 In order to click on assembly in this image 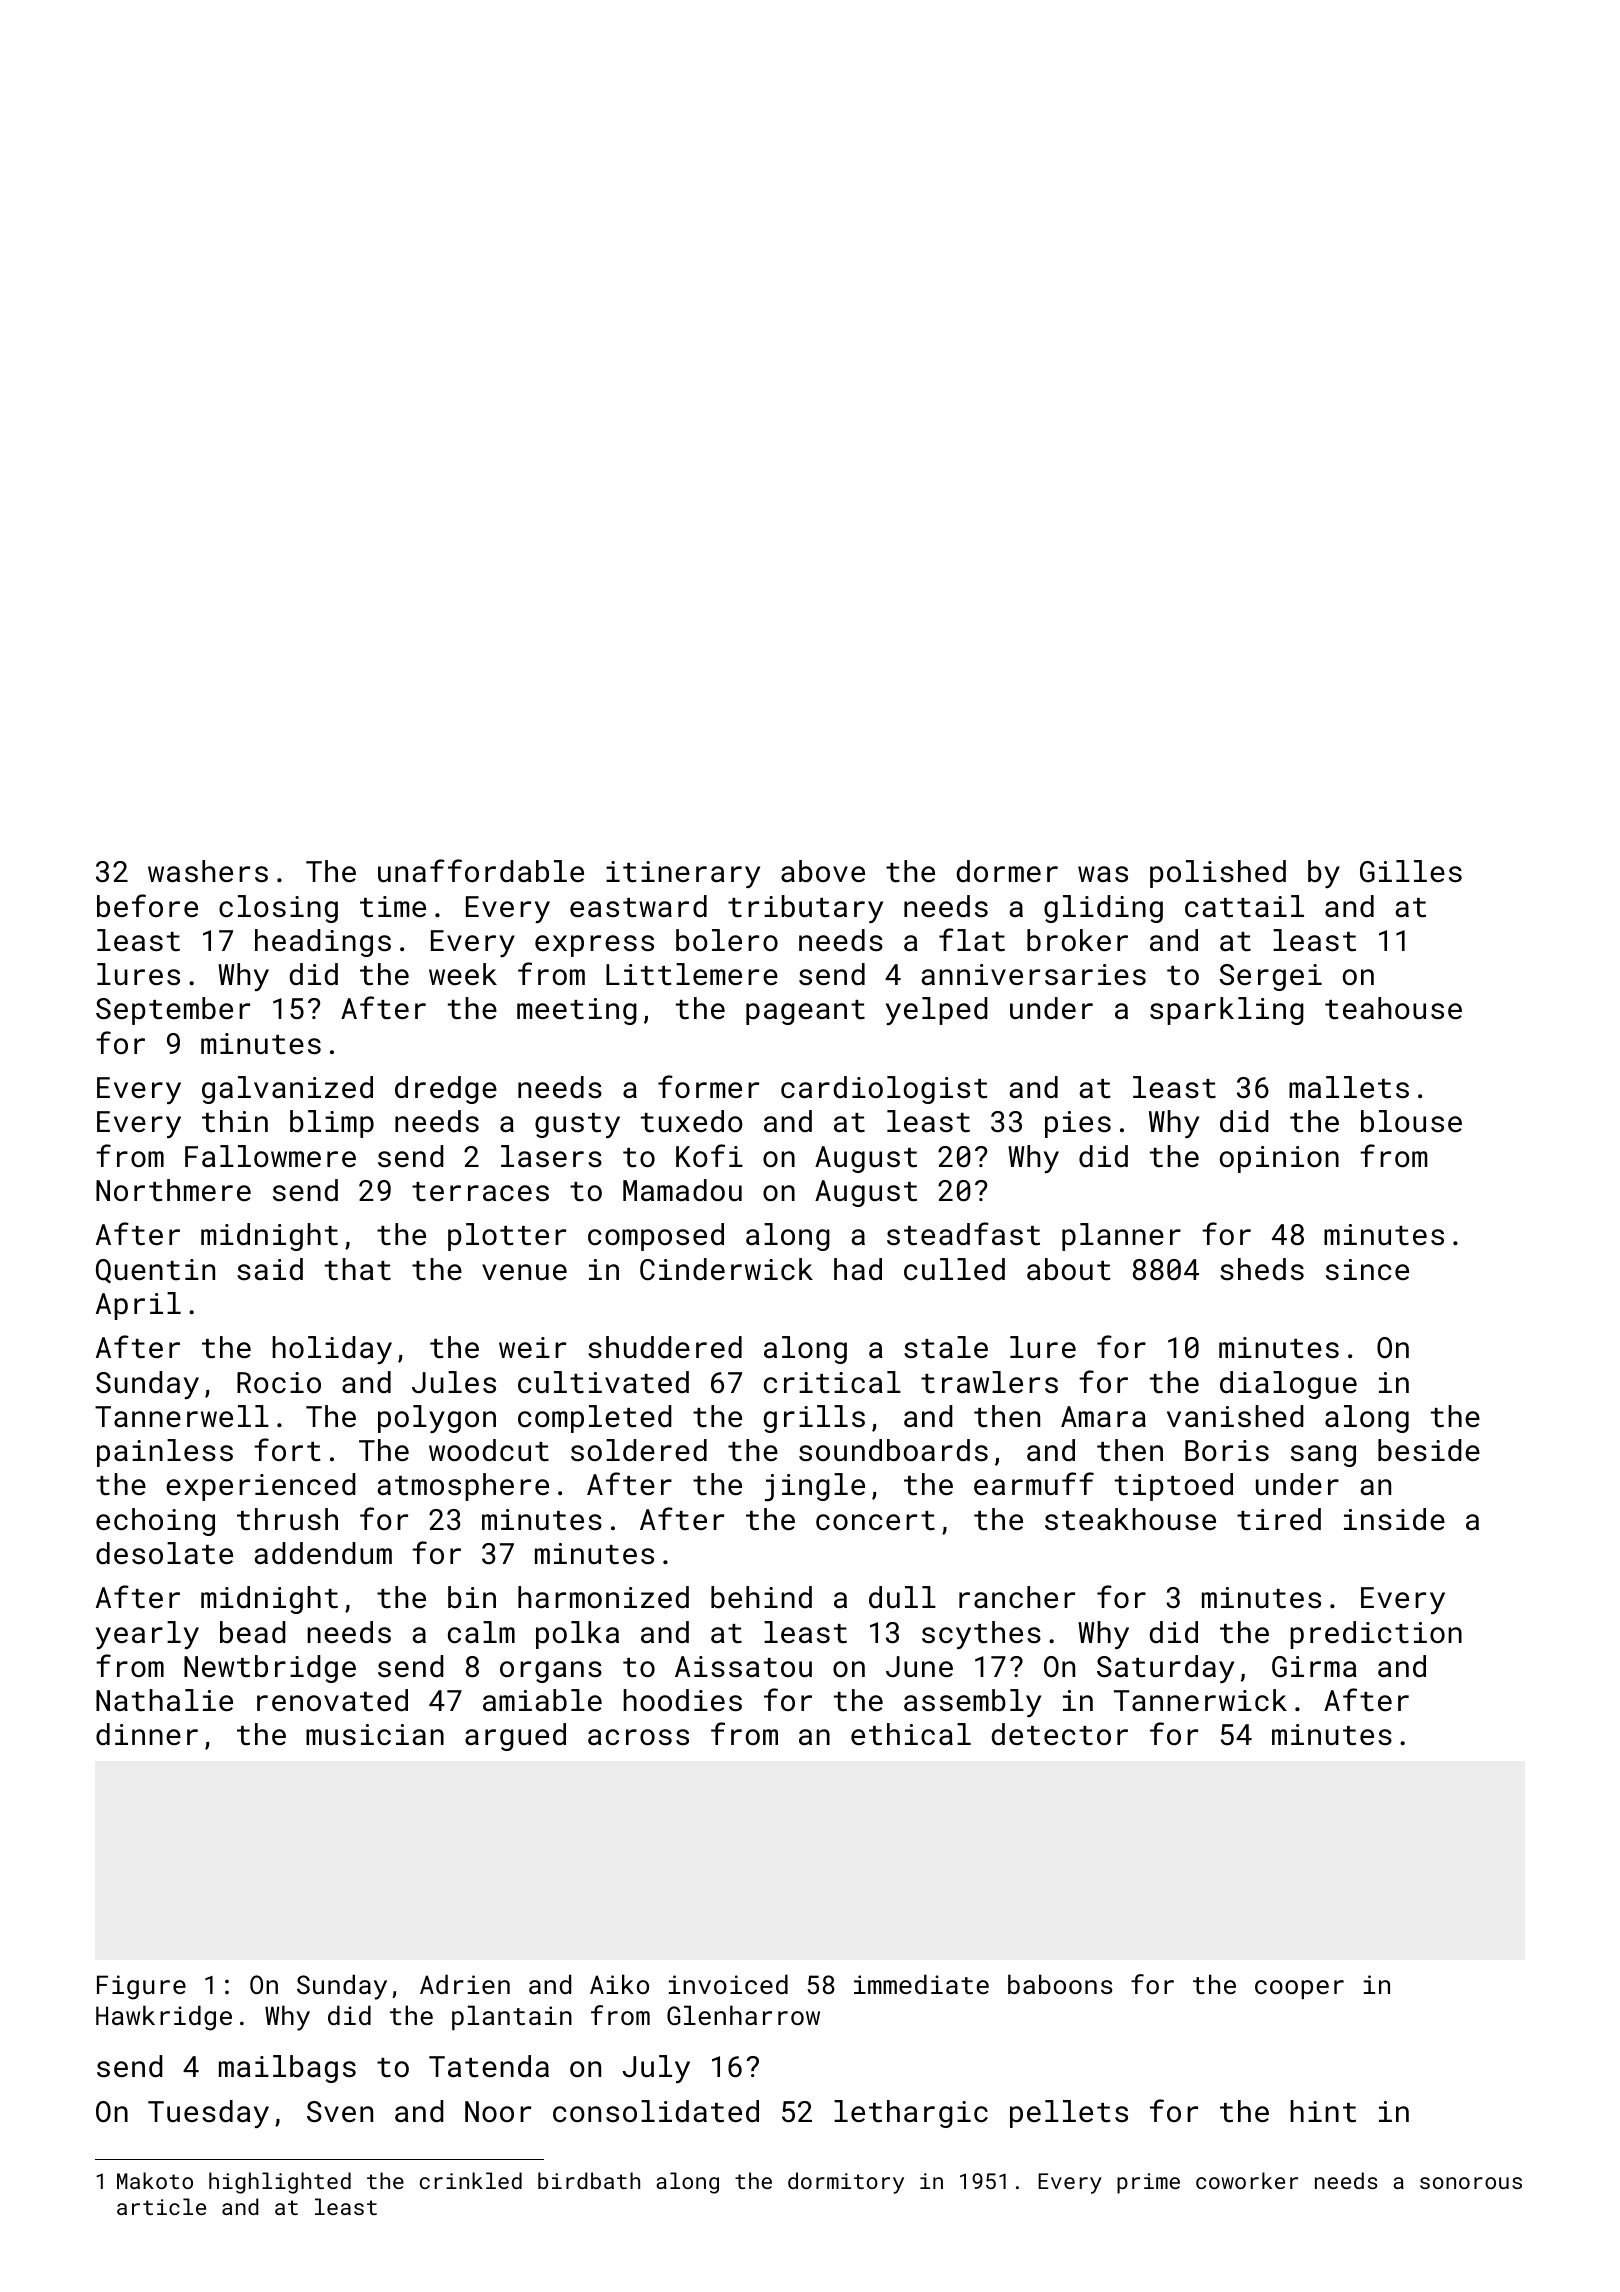, I will do `click(972, 1703)`.
